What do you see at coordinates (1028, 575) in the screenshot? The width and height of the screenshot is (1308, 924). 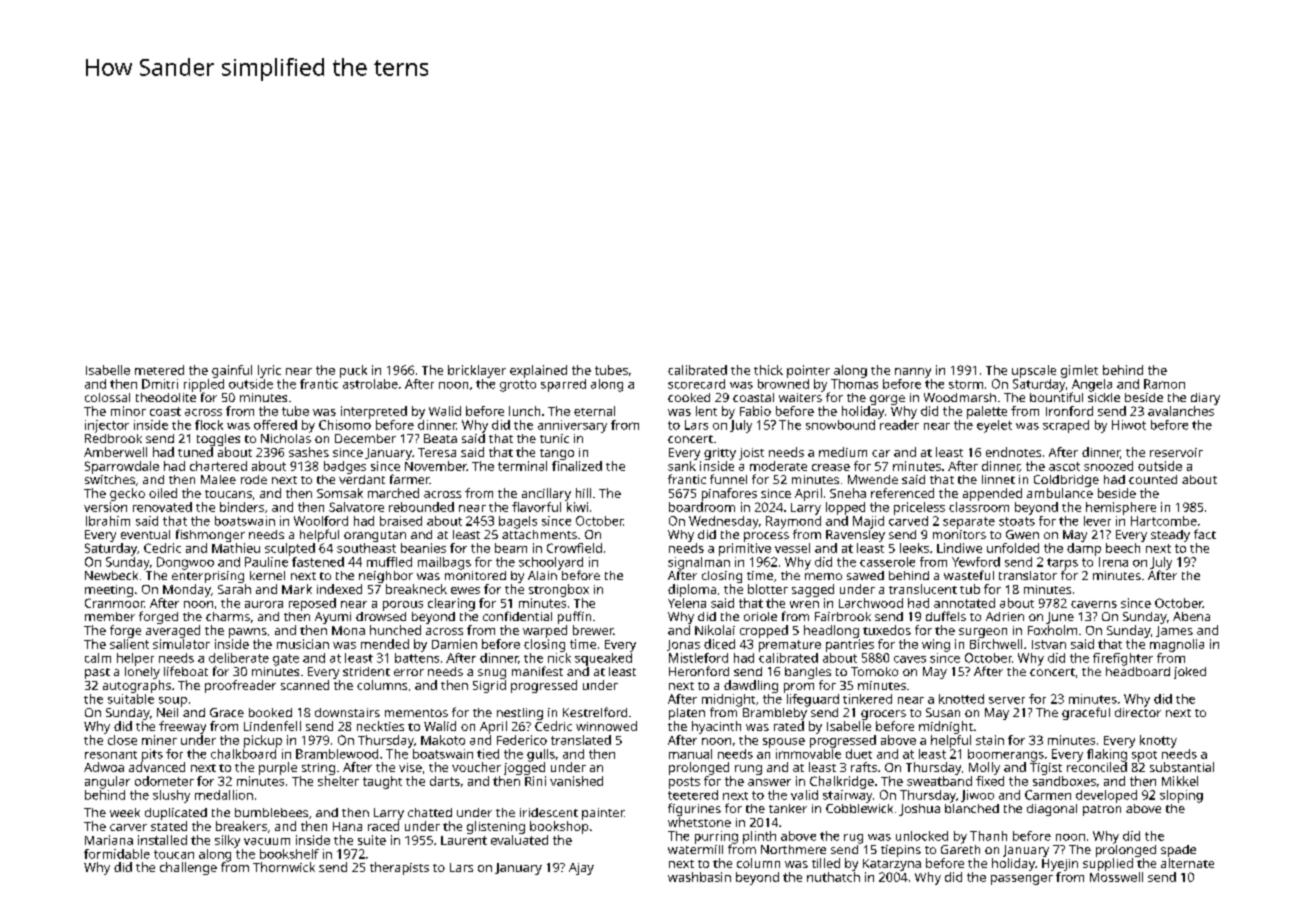 I see `translator` at bounding box center [1028, 575].
